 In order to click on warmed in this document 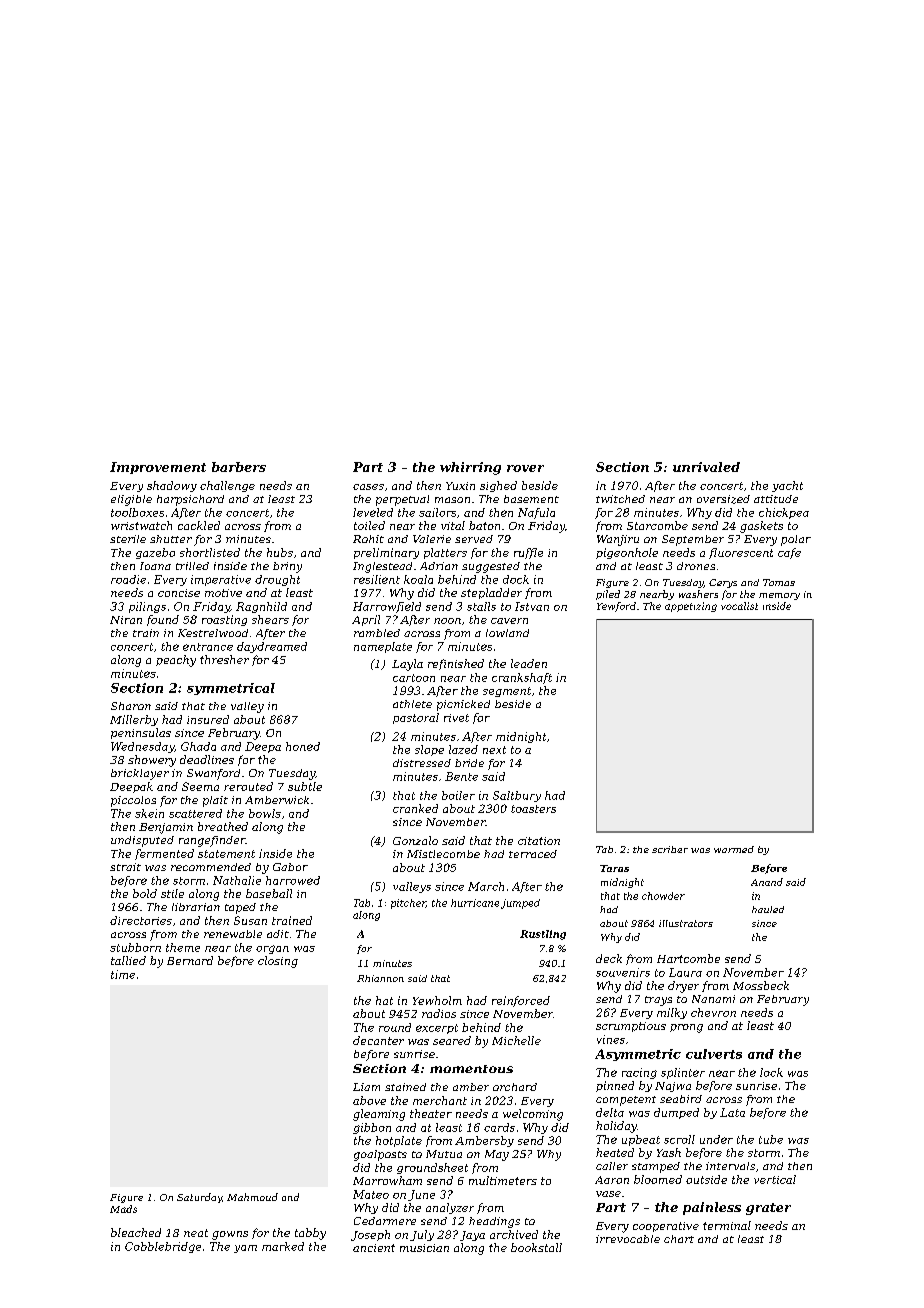, I will do `click(734, 849)`.
